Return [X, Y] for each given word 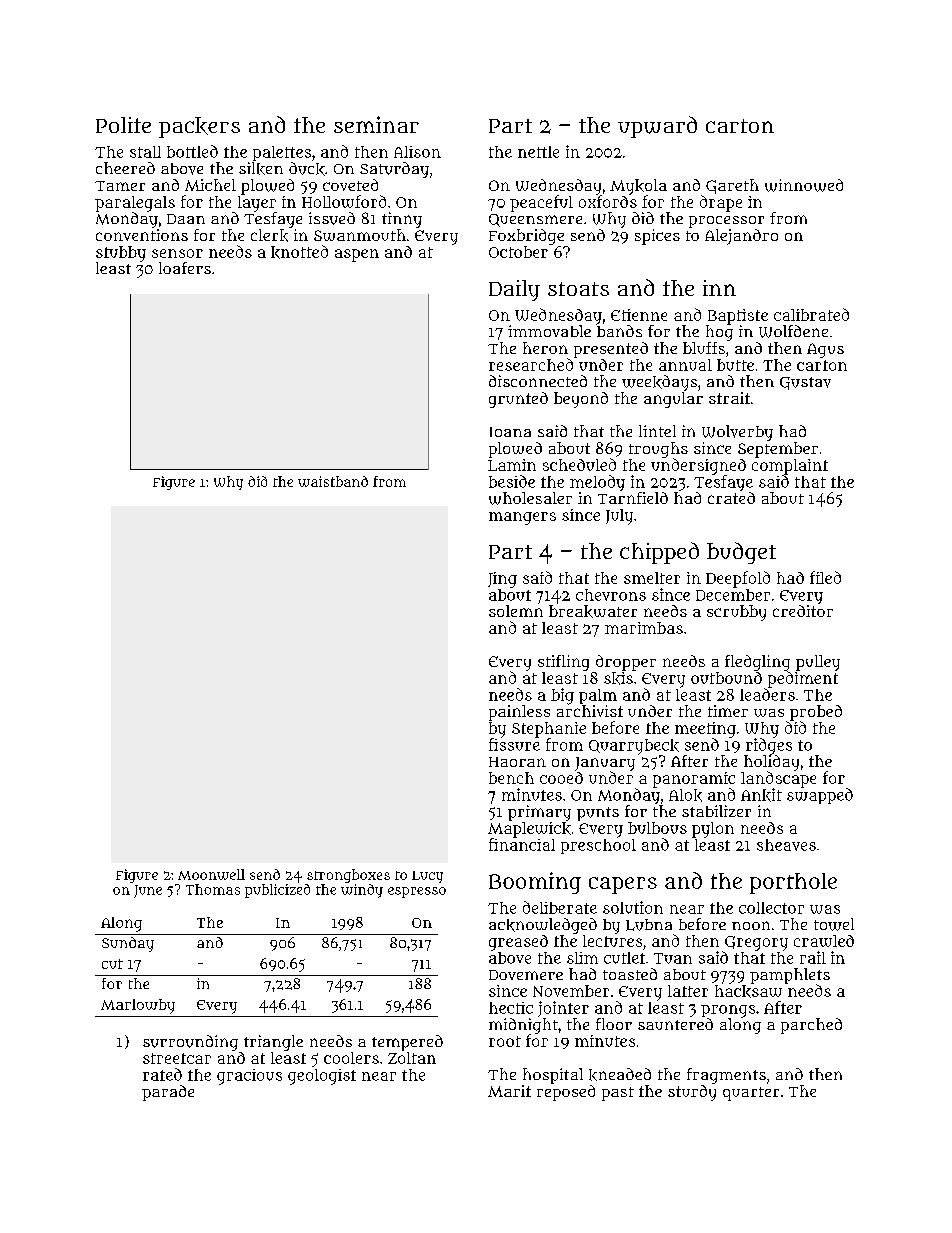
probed [816, 713]
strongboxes [348, 876]
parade [168, 1093]
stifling [563, 663]
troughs [658, 450]
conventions [142, 235]
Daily [514, 290]
